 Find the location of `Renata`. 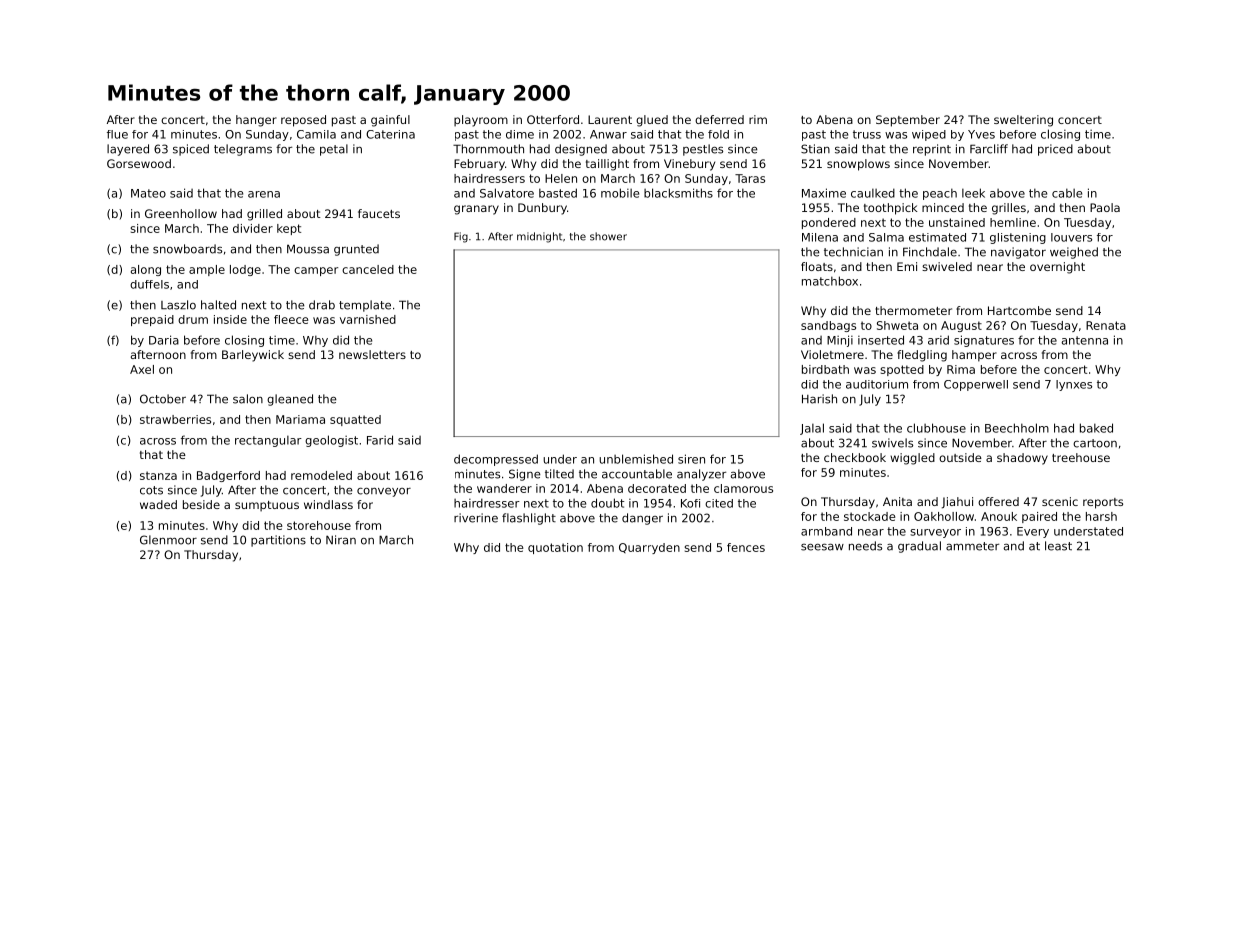

Renata is located at coordinates (1106, 325).
